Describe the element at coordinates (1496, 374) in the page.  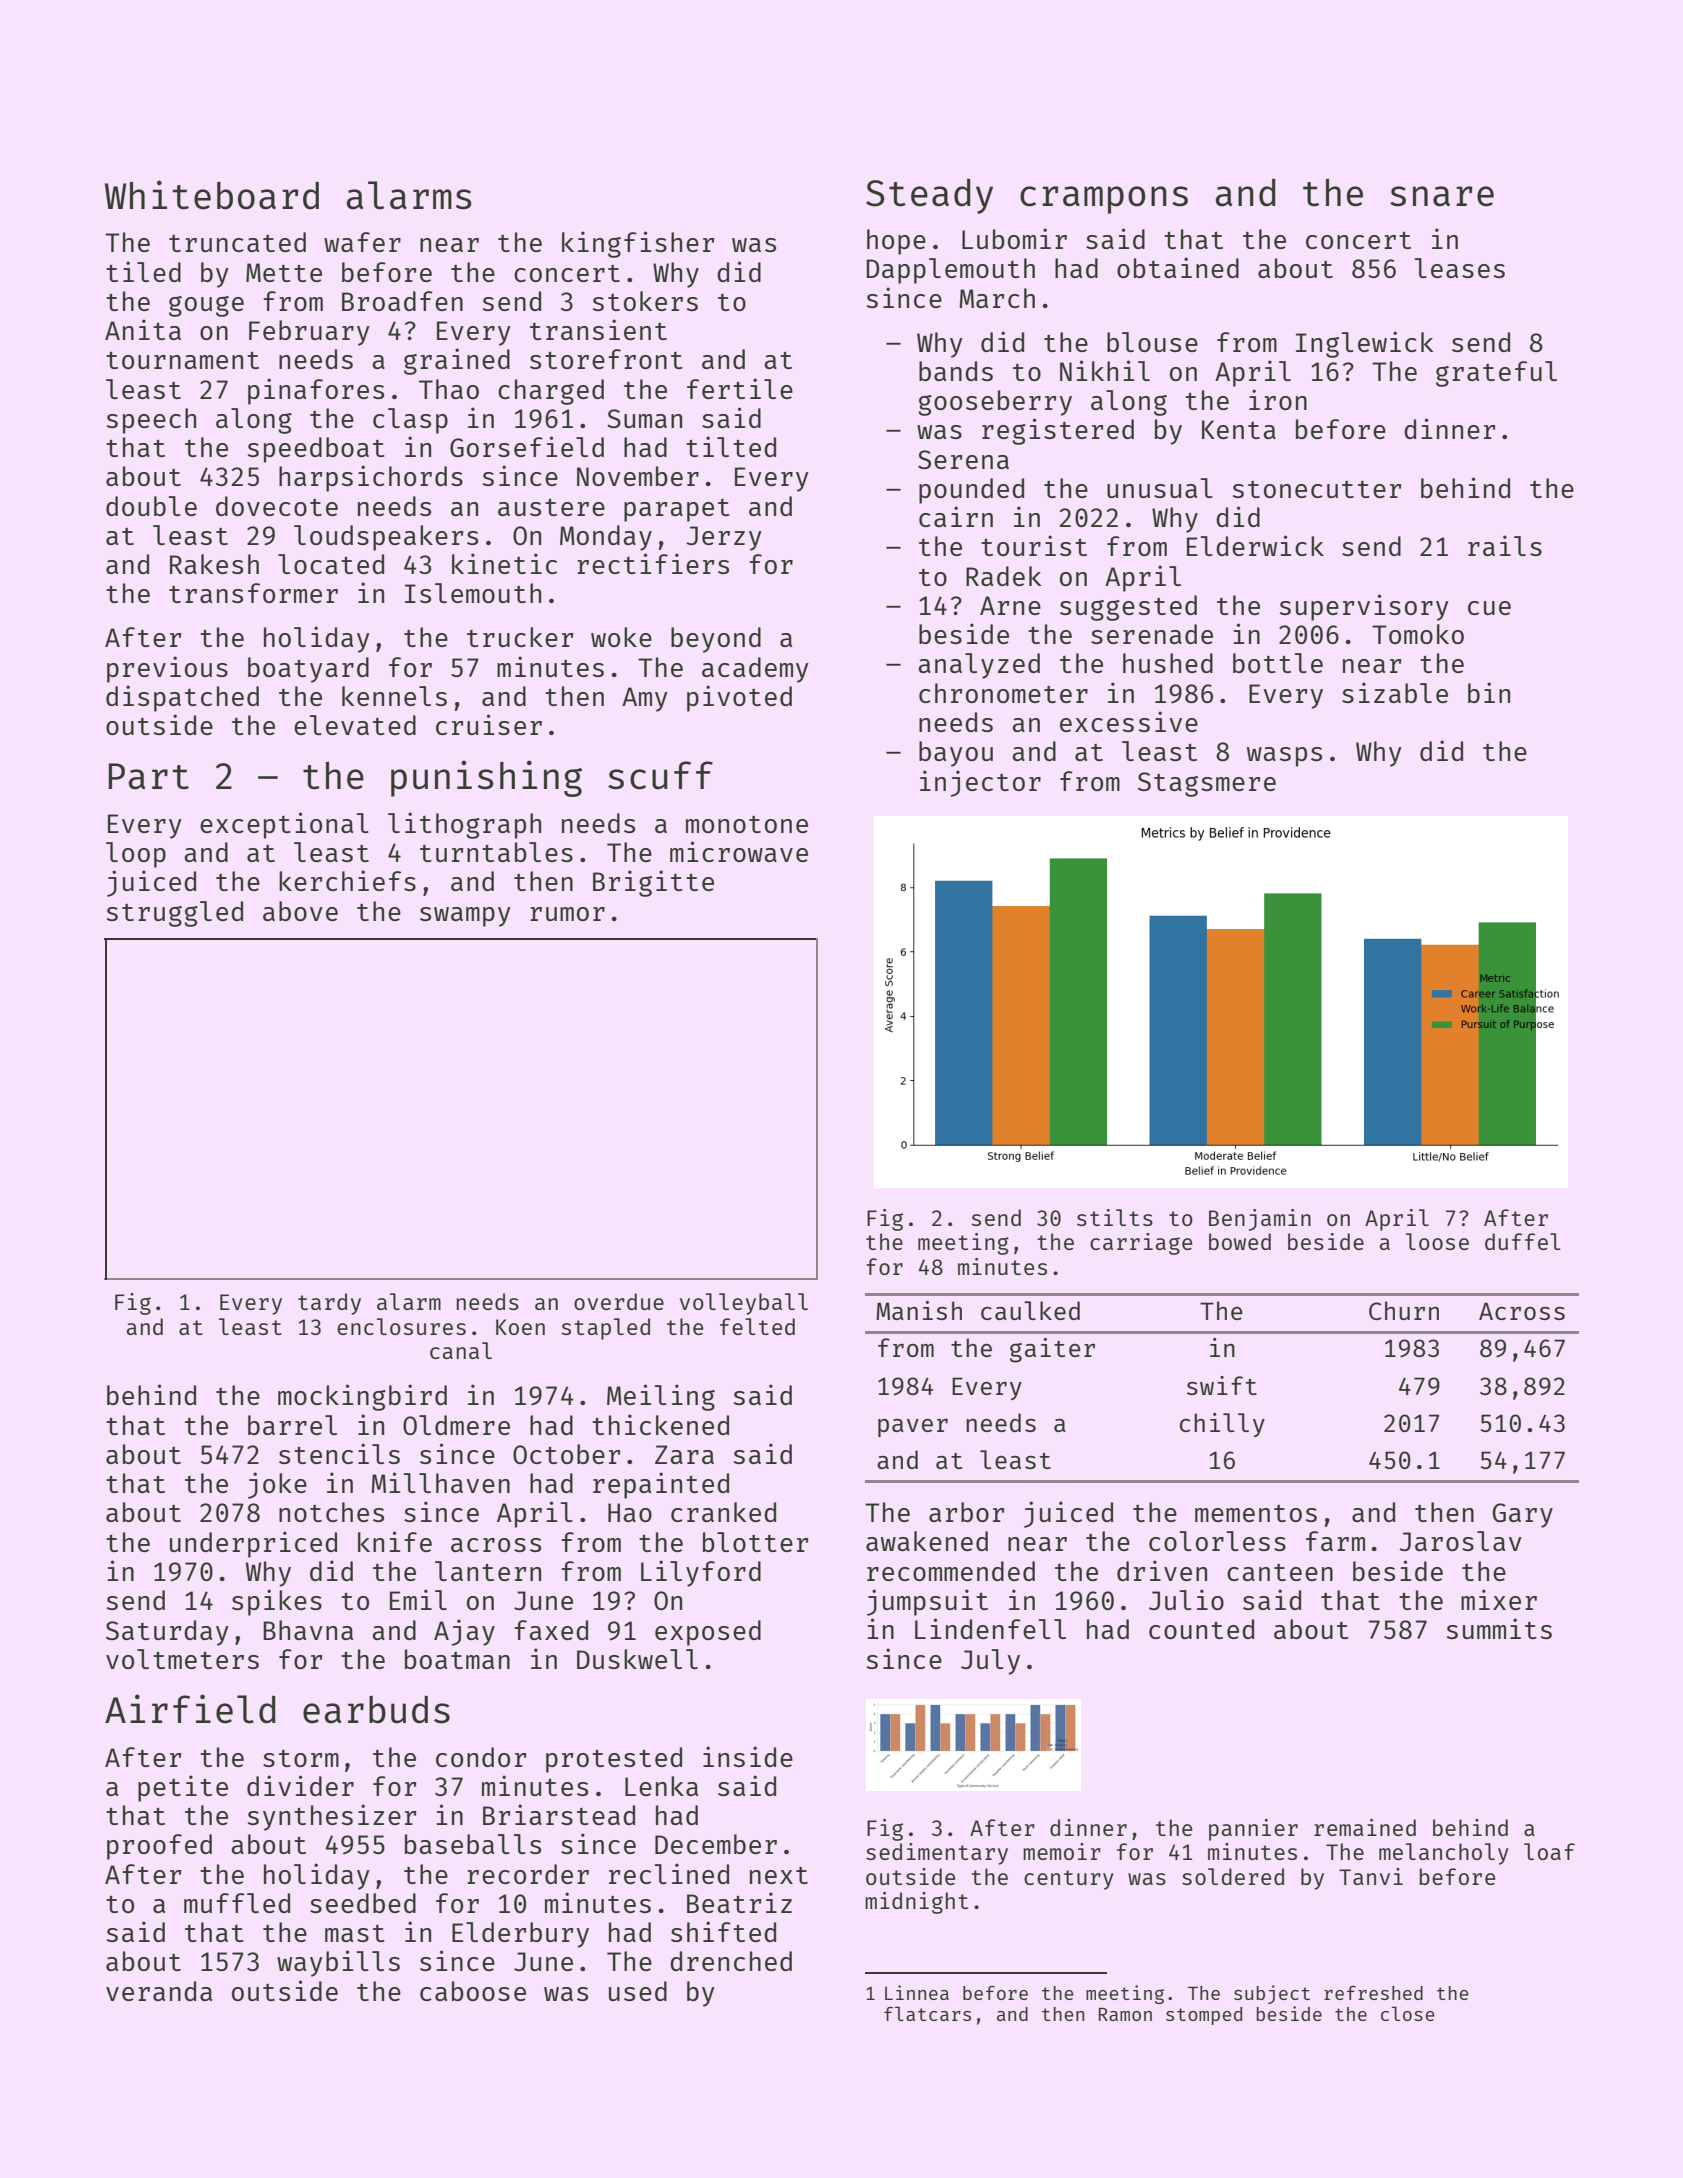
I see `grateful` at that location.
